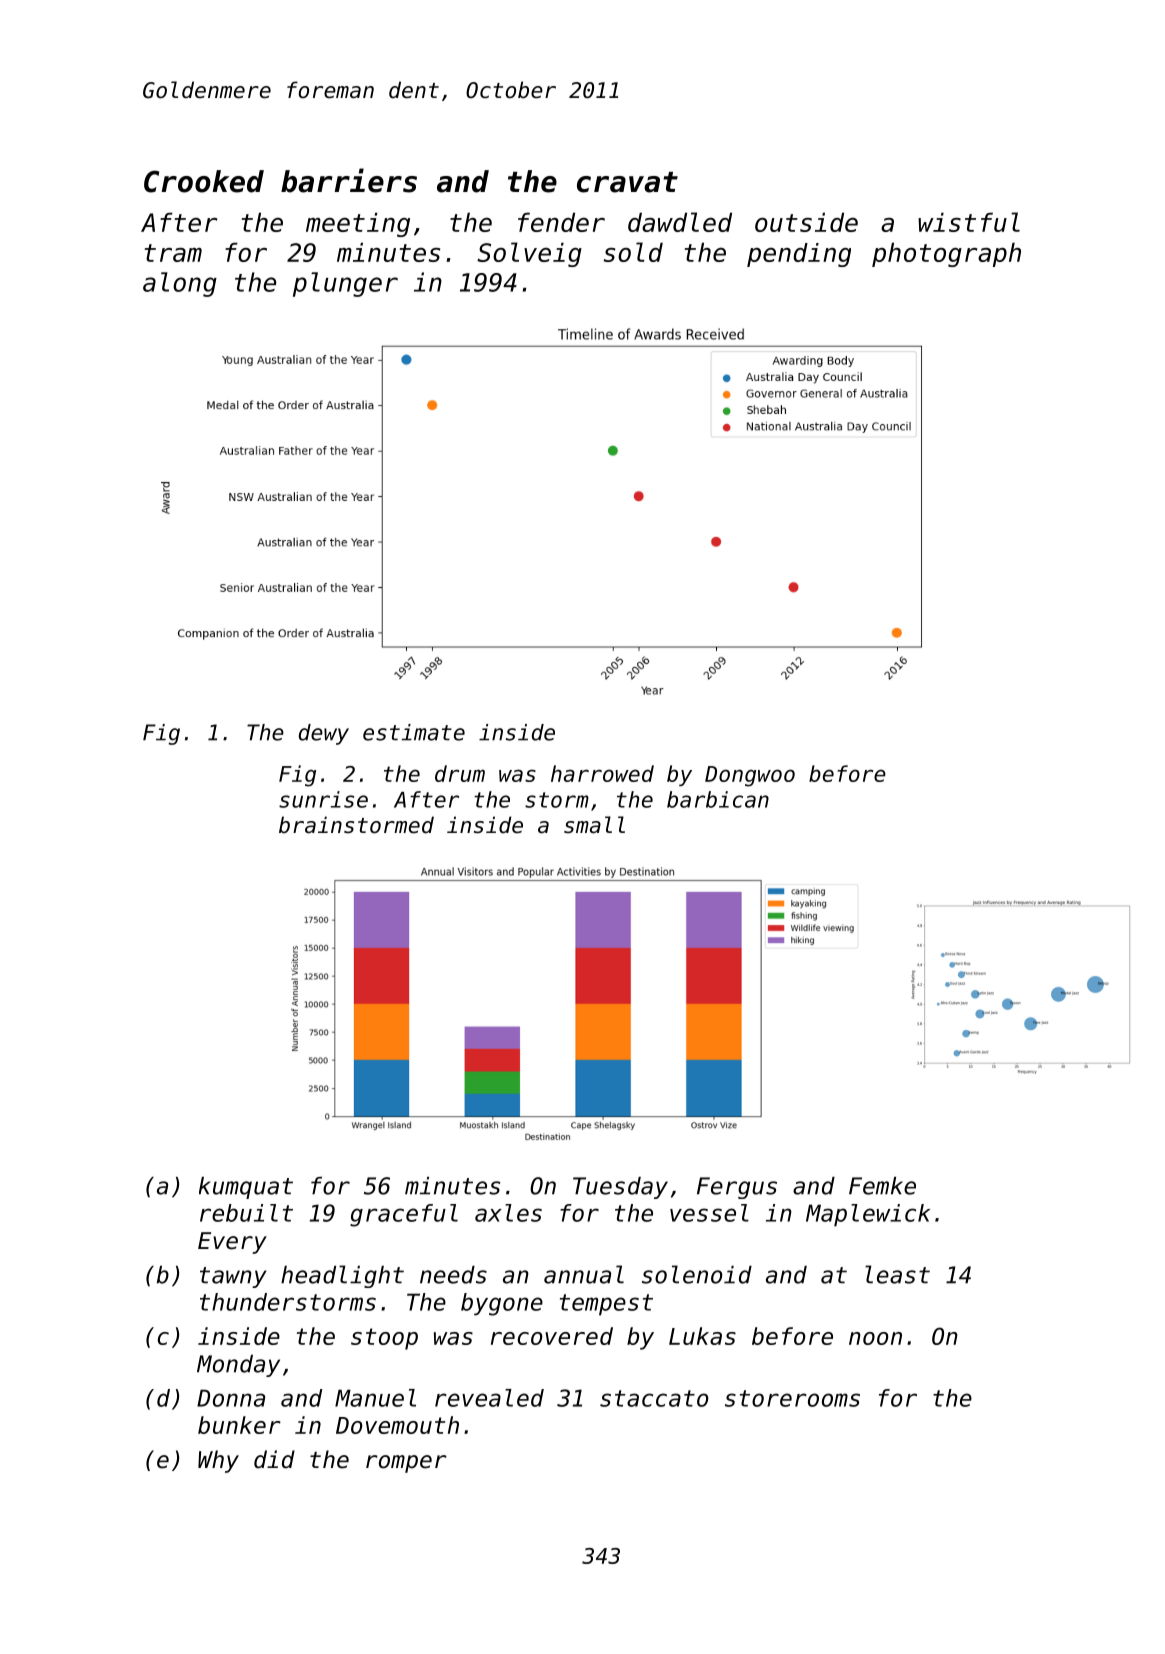 This document has width=1165, height=1654. What do you see at coordinates (868, 1215) in the document?
I see `Maplewick` at bounding box center [868, 1215].
